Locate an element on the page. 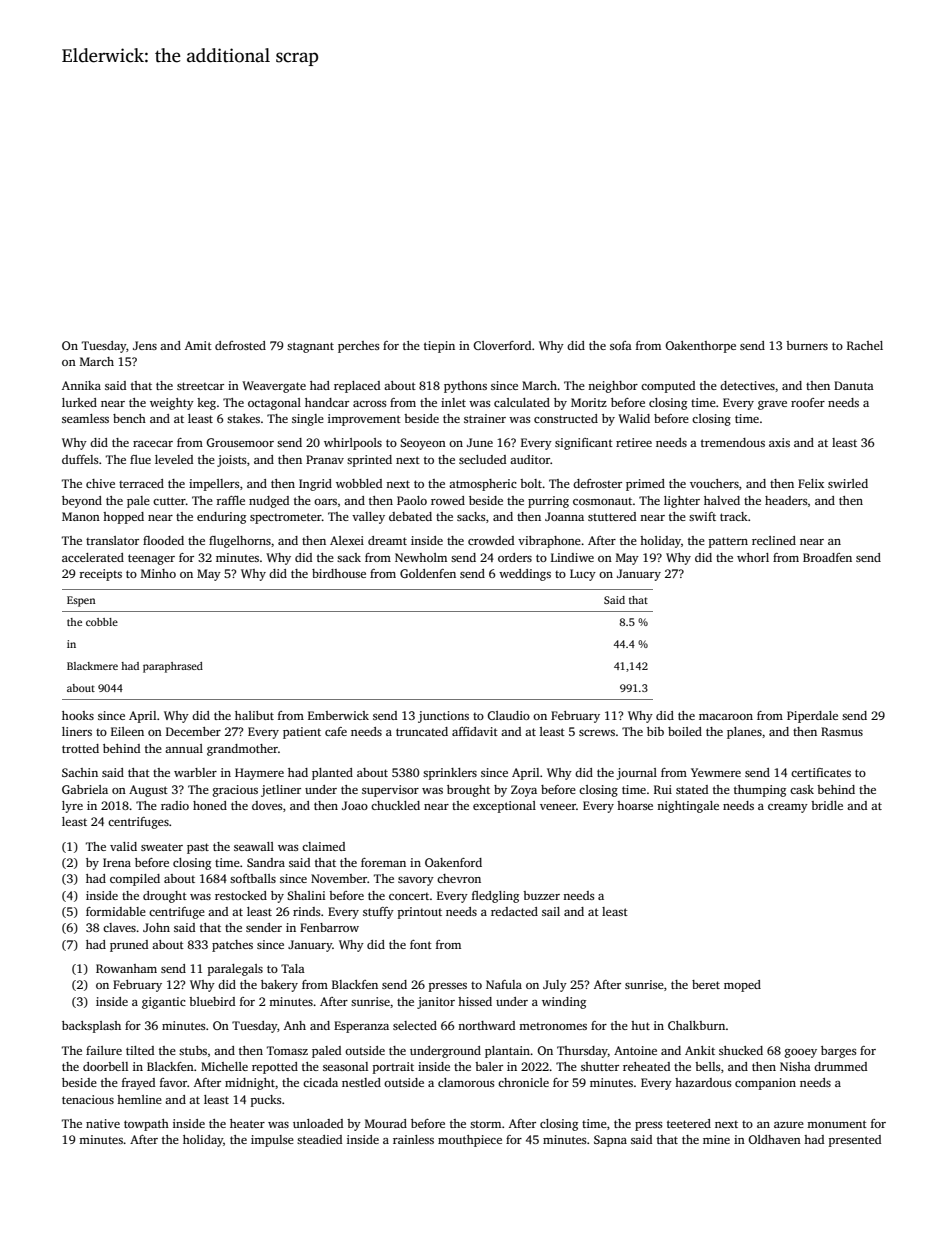 The height and width of the image is (1233, 952). Rasmus is located at coordinates (842, 731).
